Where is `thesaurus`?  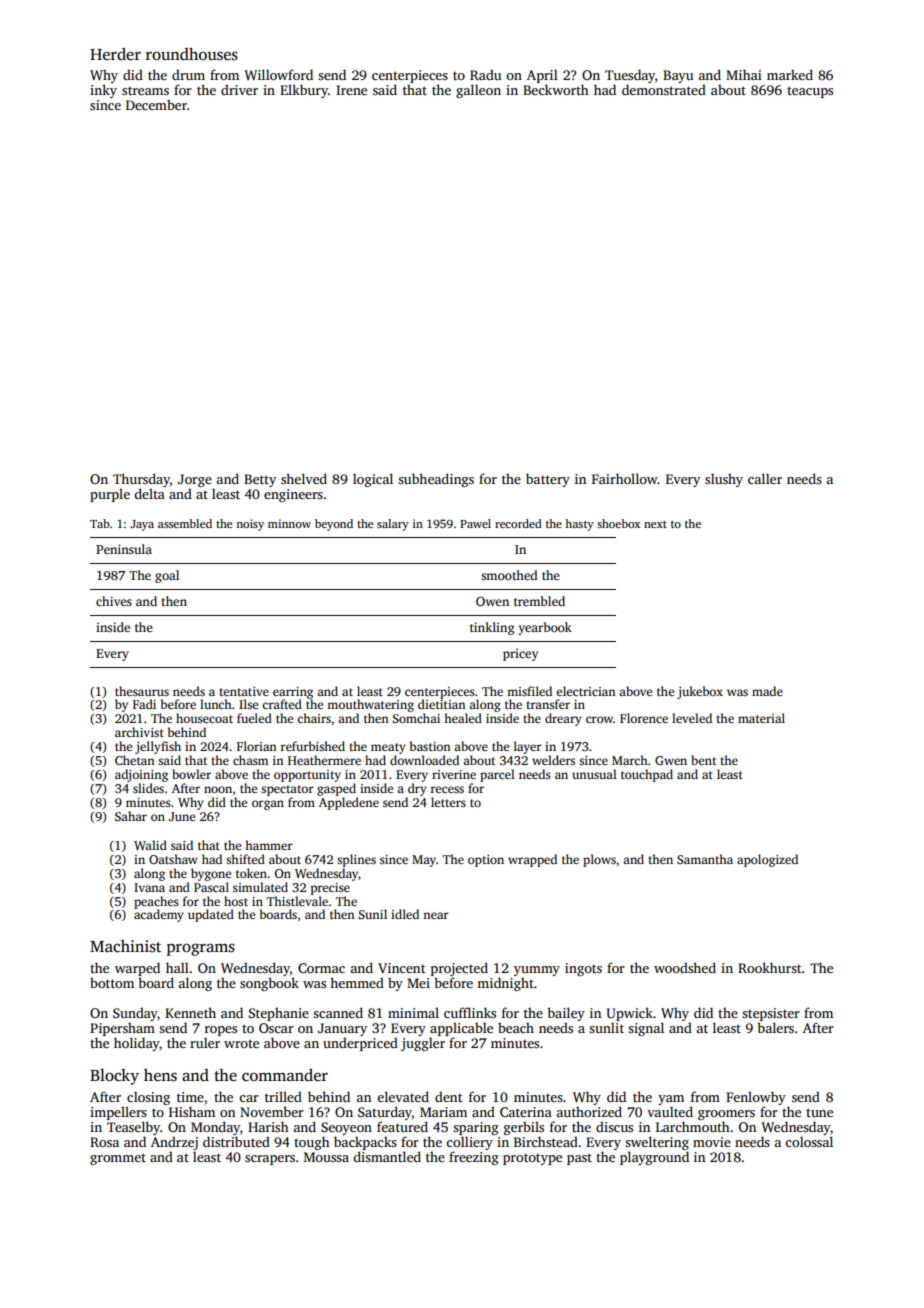 thesaurus is located at coordinates (142, 691).
